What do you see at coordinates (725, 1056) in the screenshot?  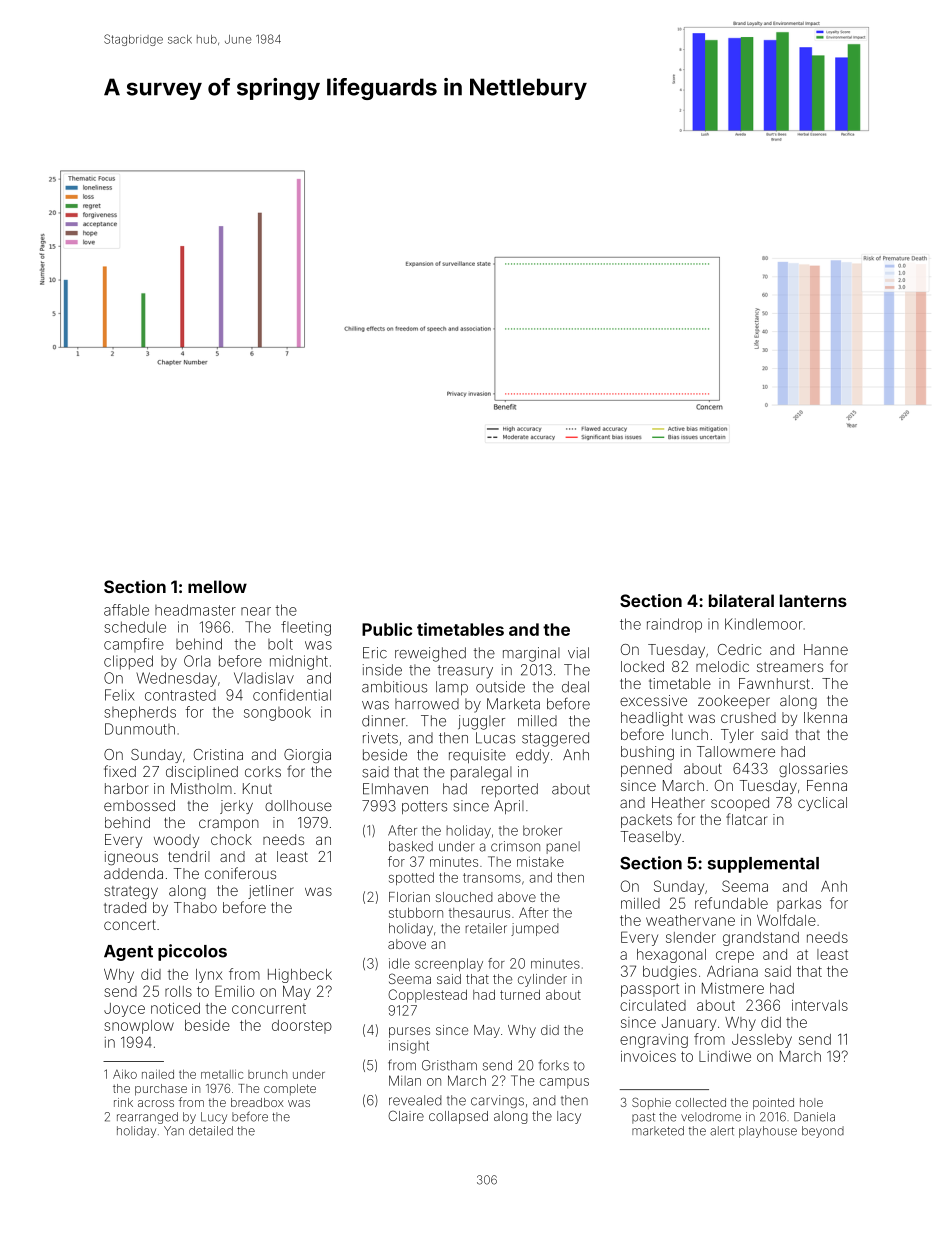 I see `Lindiwe` at bounding box center [725, 1056].
